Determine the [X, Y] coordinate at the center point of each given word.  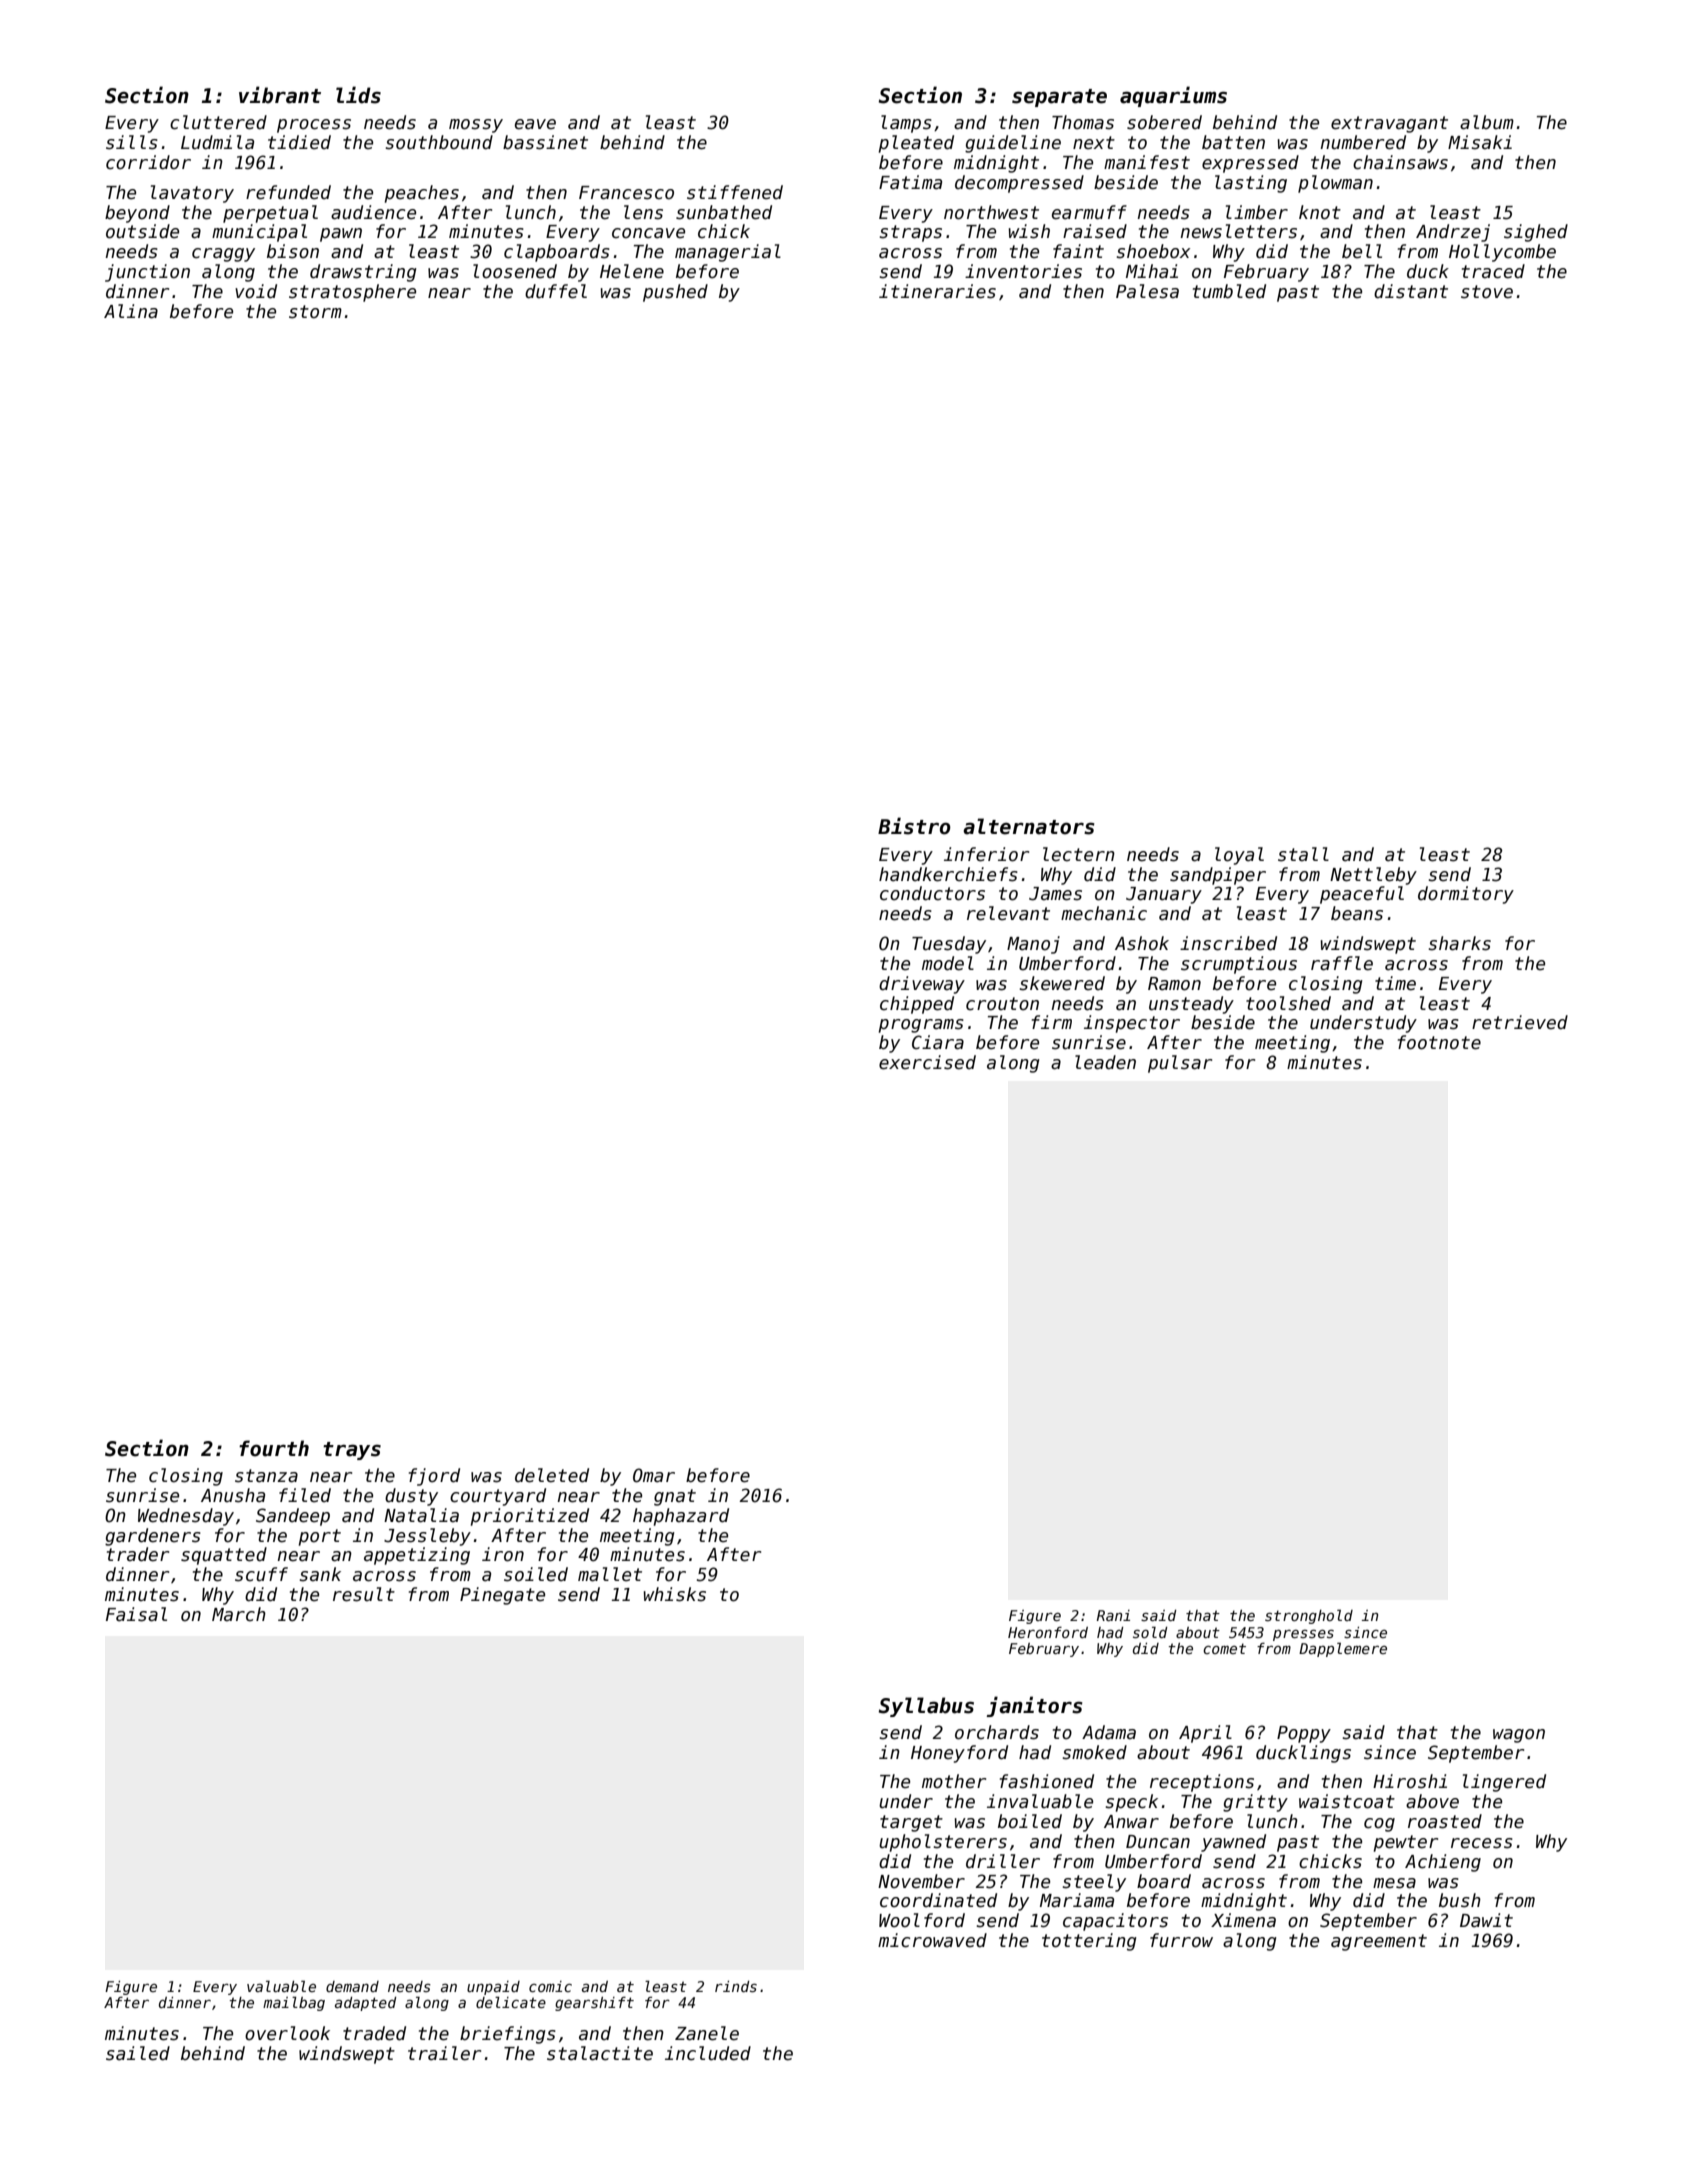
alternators [1029, 826]
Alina [131, 311]
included [708, 2053]
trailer [444, 2053]
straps [910, 233]
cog [1379, 1825]
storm [315, 312]
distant [1411, 291]
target [911, 1823]
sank [320, 1574]
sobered [1164, 122]
